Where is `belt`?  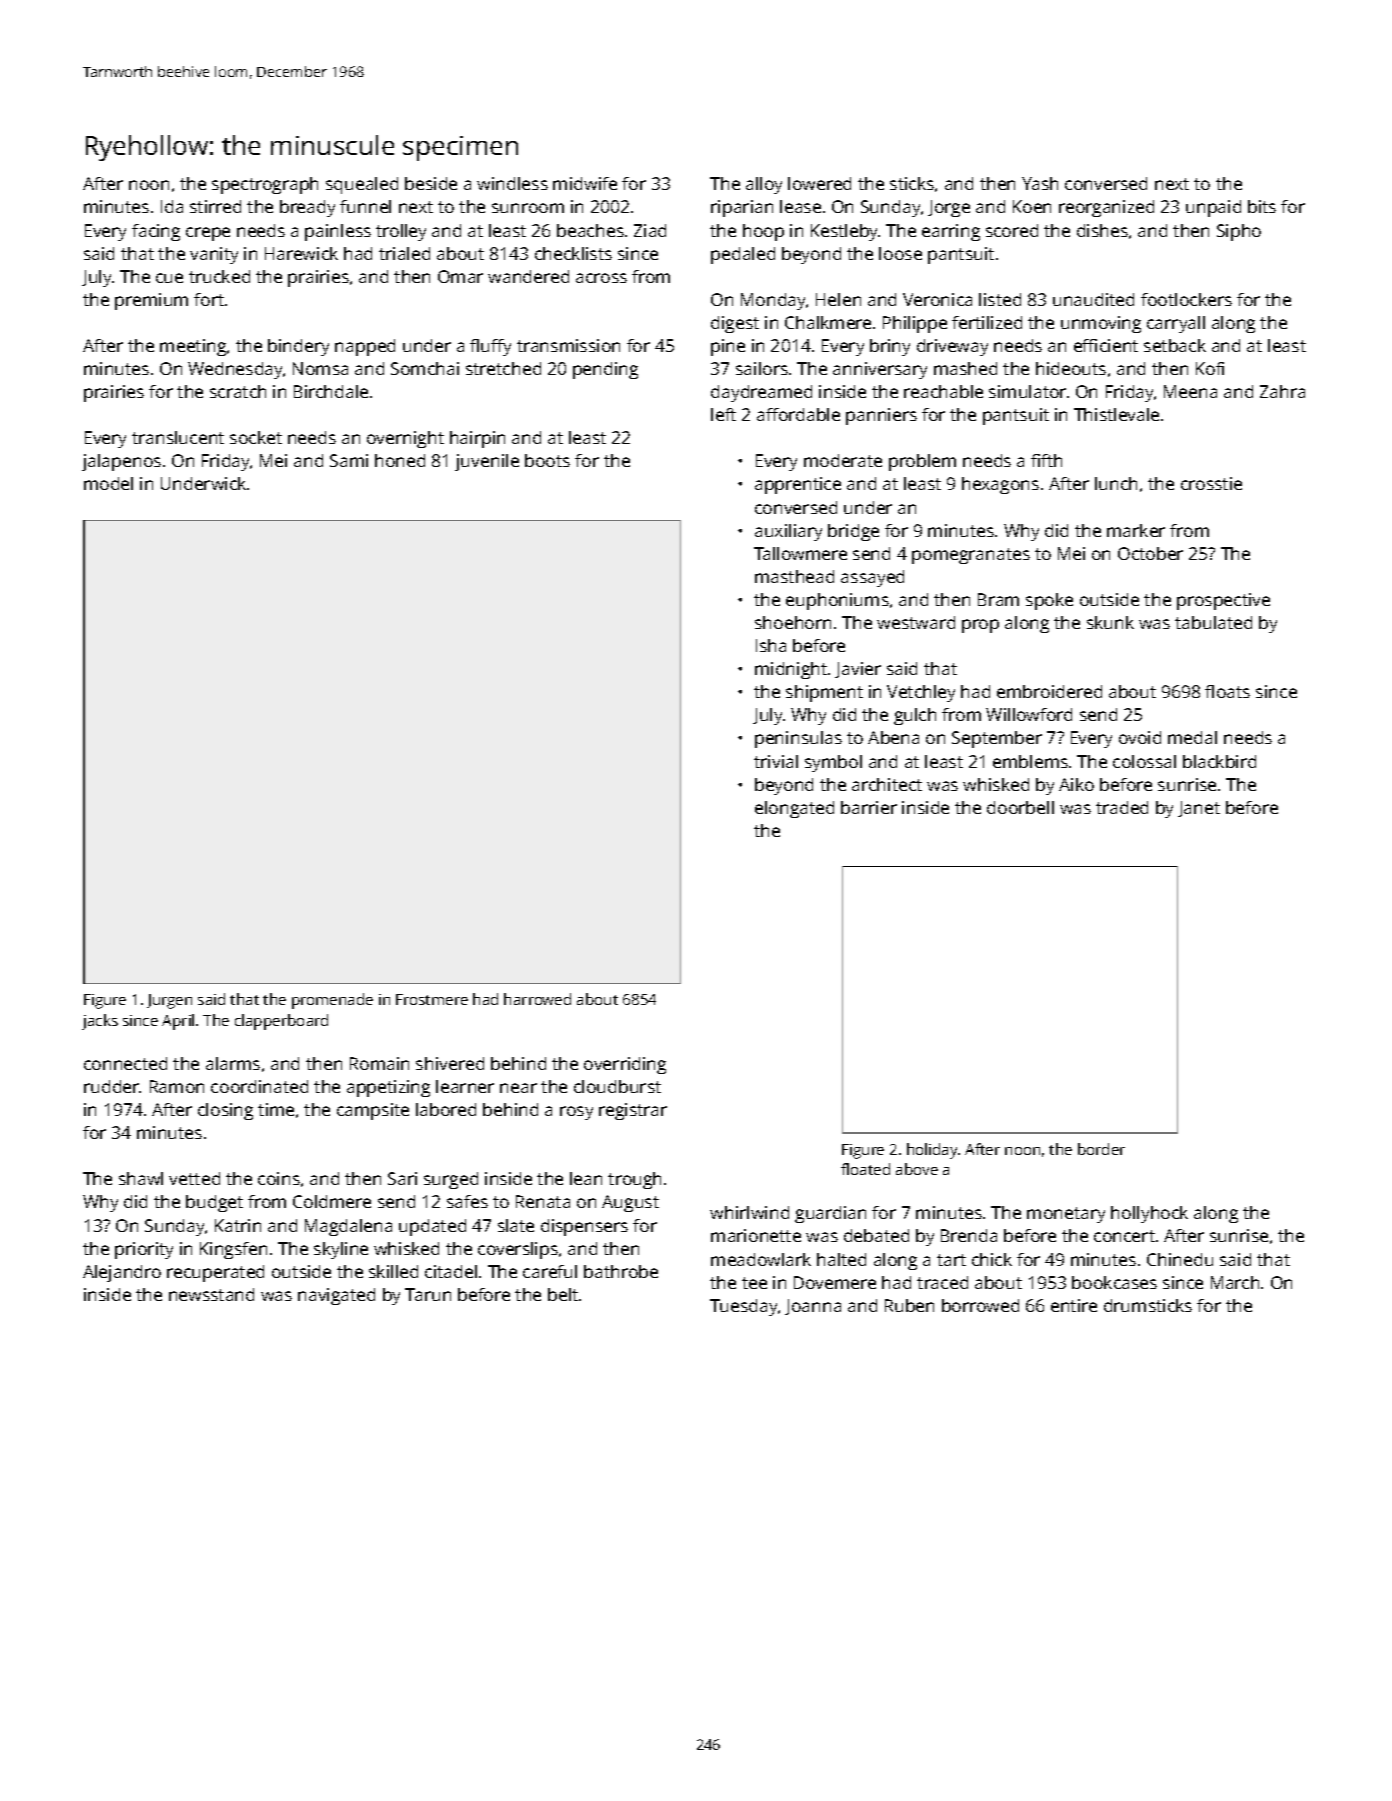 belt is located at coordinates (563, 1294).
